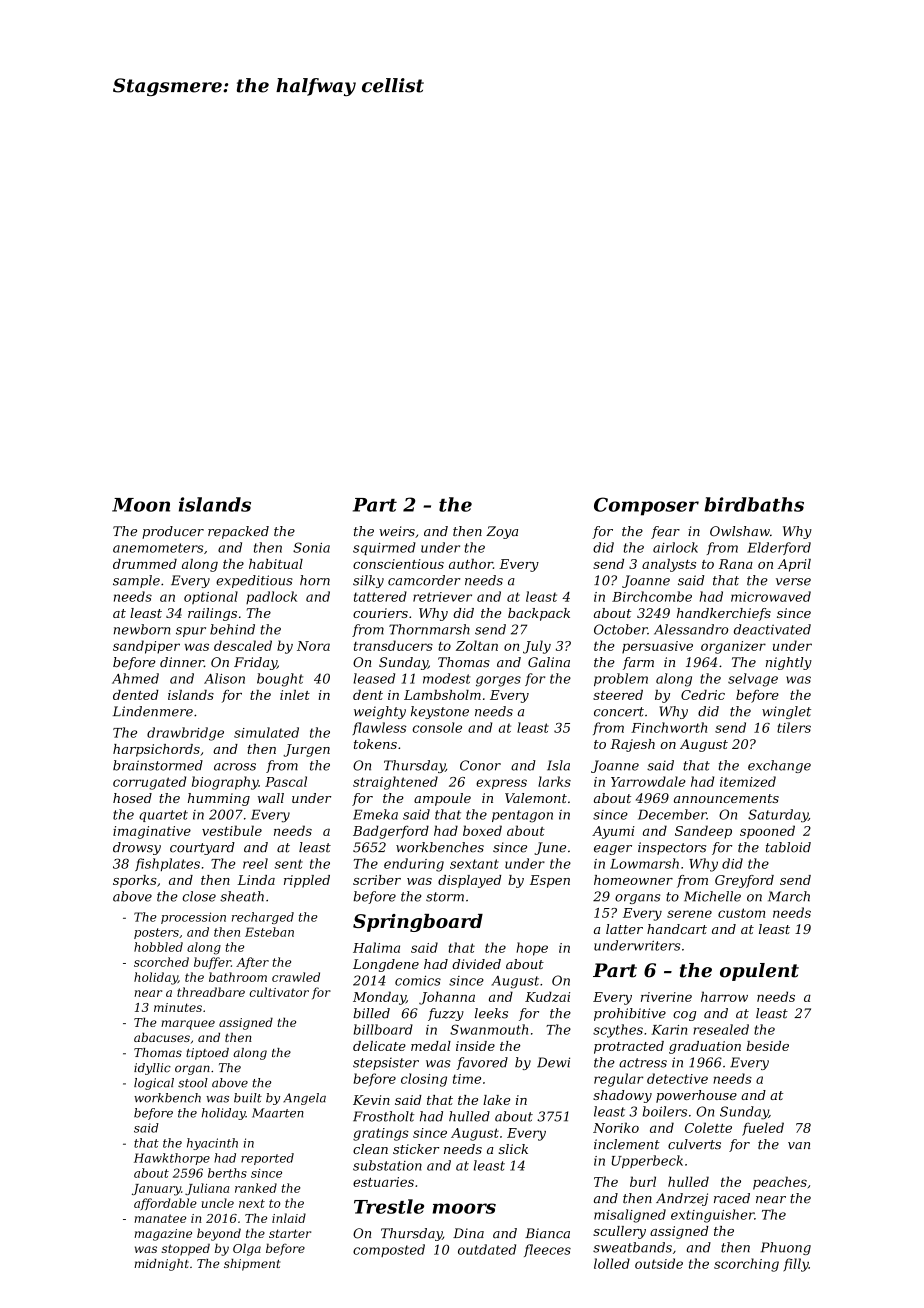 This screenshot has width=924, height=1308. Describe the element at coordinates (724, 996) in the screenshot. I see `harrow` at that location.
